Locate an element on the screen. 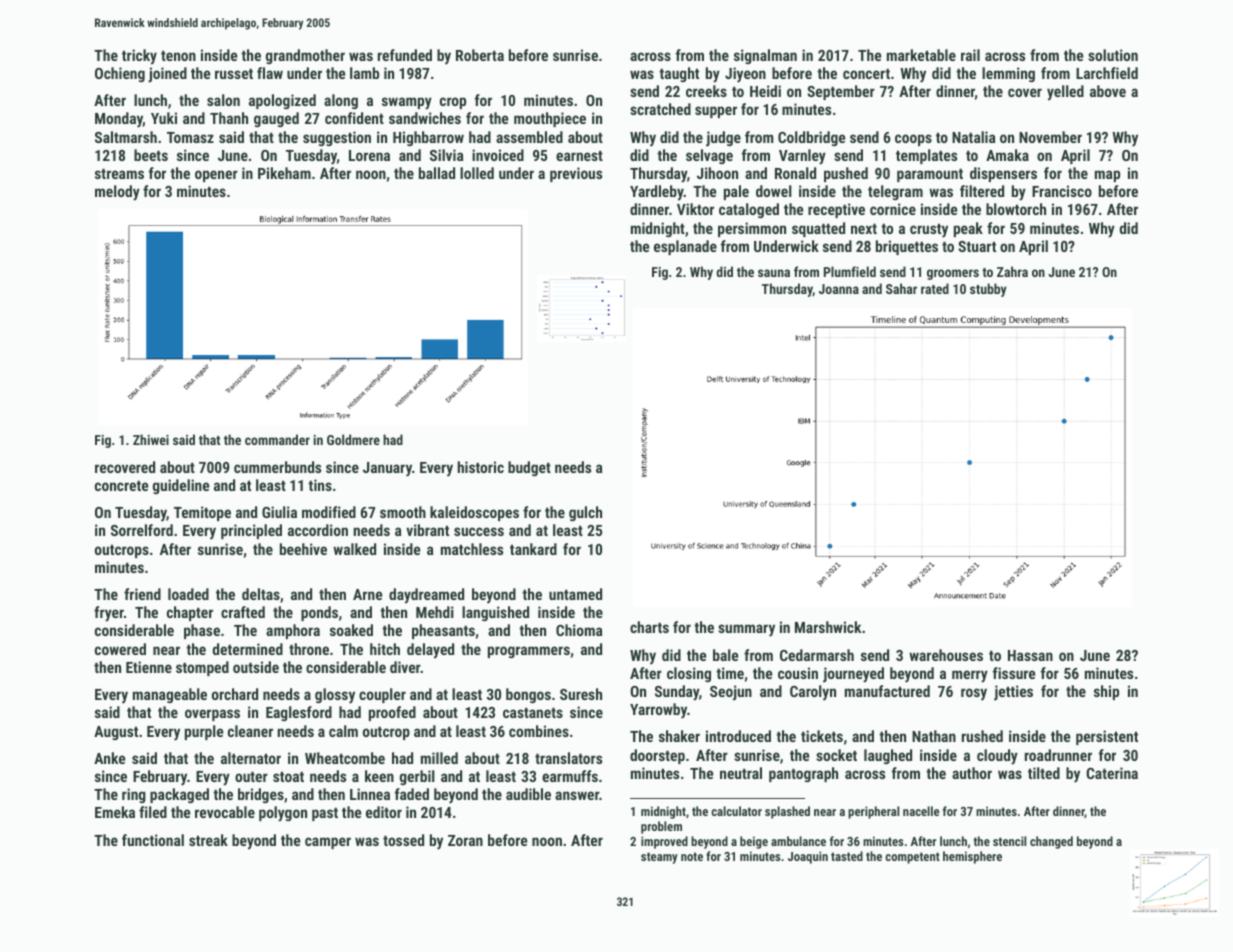  coops is located at coordinates (913, 140).
